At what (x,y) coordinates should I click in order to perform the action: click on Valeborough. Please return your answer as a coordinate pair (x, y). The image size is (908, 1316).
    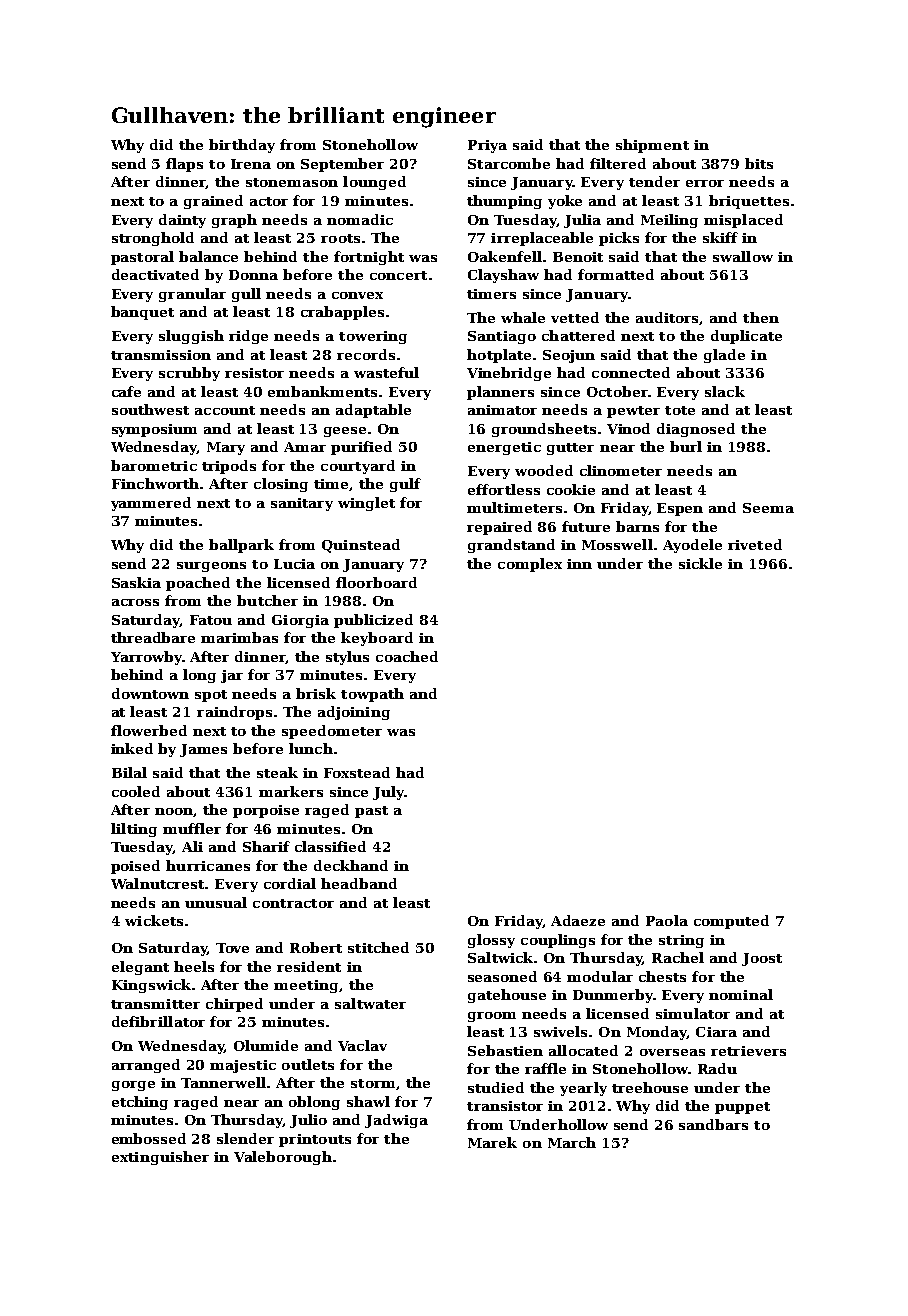
    Looking at the image, I should click on (283, 1158).
